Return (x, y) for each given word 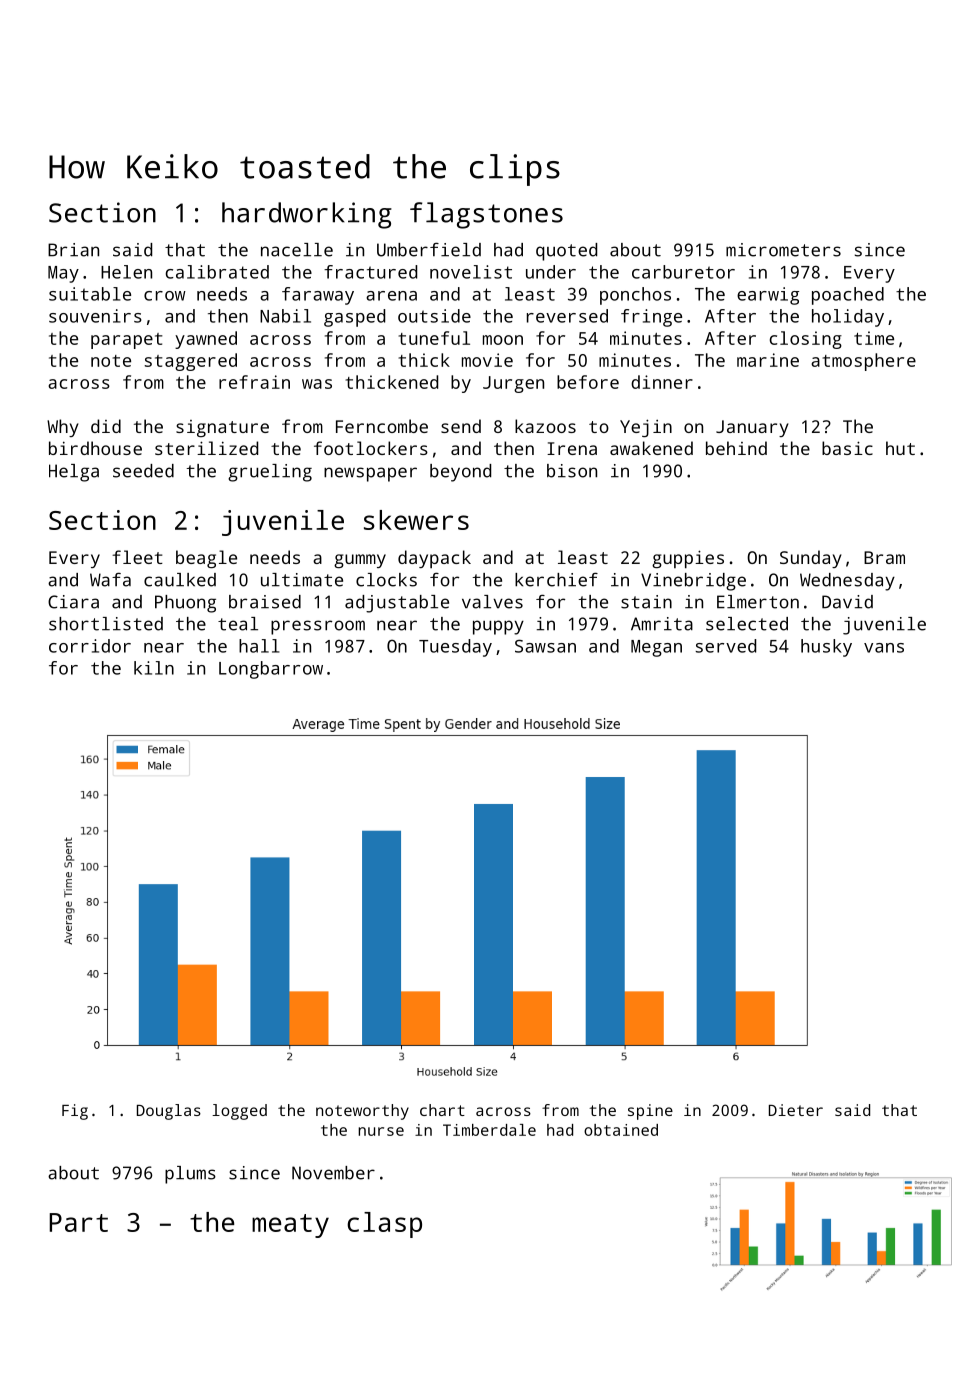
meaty (290, 1226)
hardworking (307, 215)
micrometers (783, 250)
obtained (621, 1130)
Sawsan (545, 646)
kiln (154, 668)
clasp (384, 1225)
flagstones (486, 215)
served (725, 646)
